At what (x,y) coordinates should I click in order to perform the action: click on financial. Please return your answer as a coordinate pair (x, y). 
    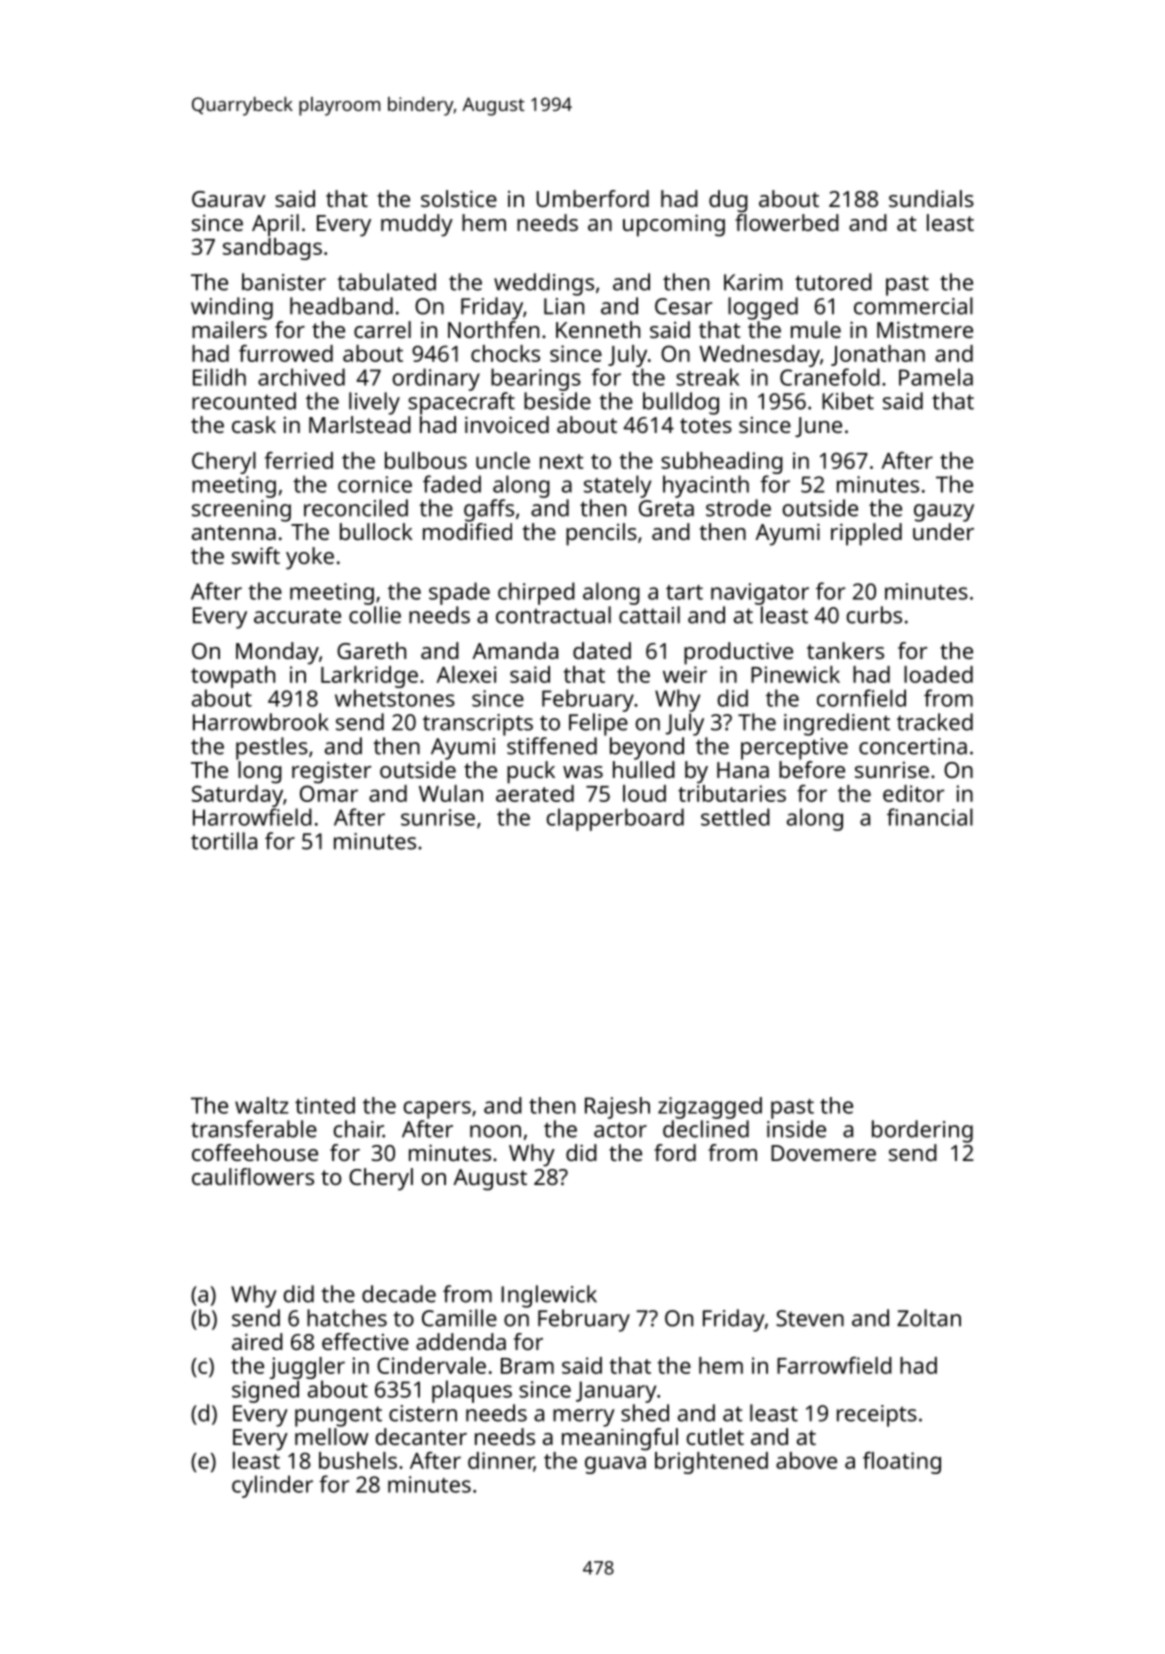
    Looking at the image, I should click on (930, 817).
